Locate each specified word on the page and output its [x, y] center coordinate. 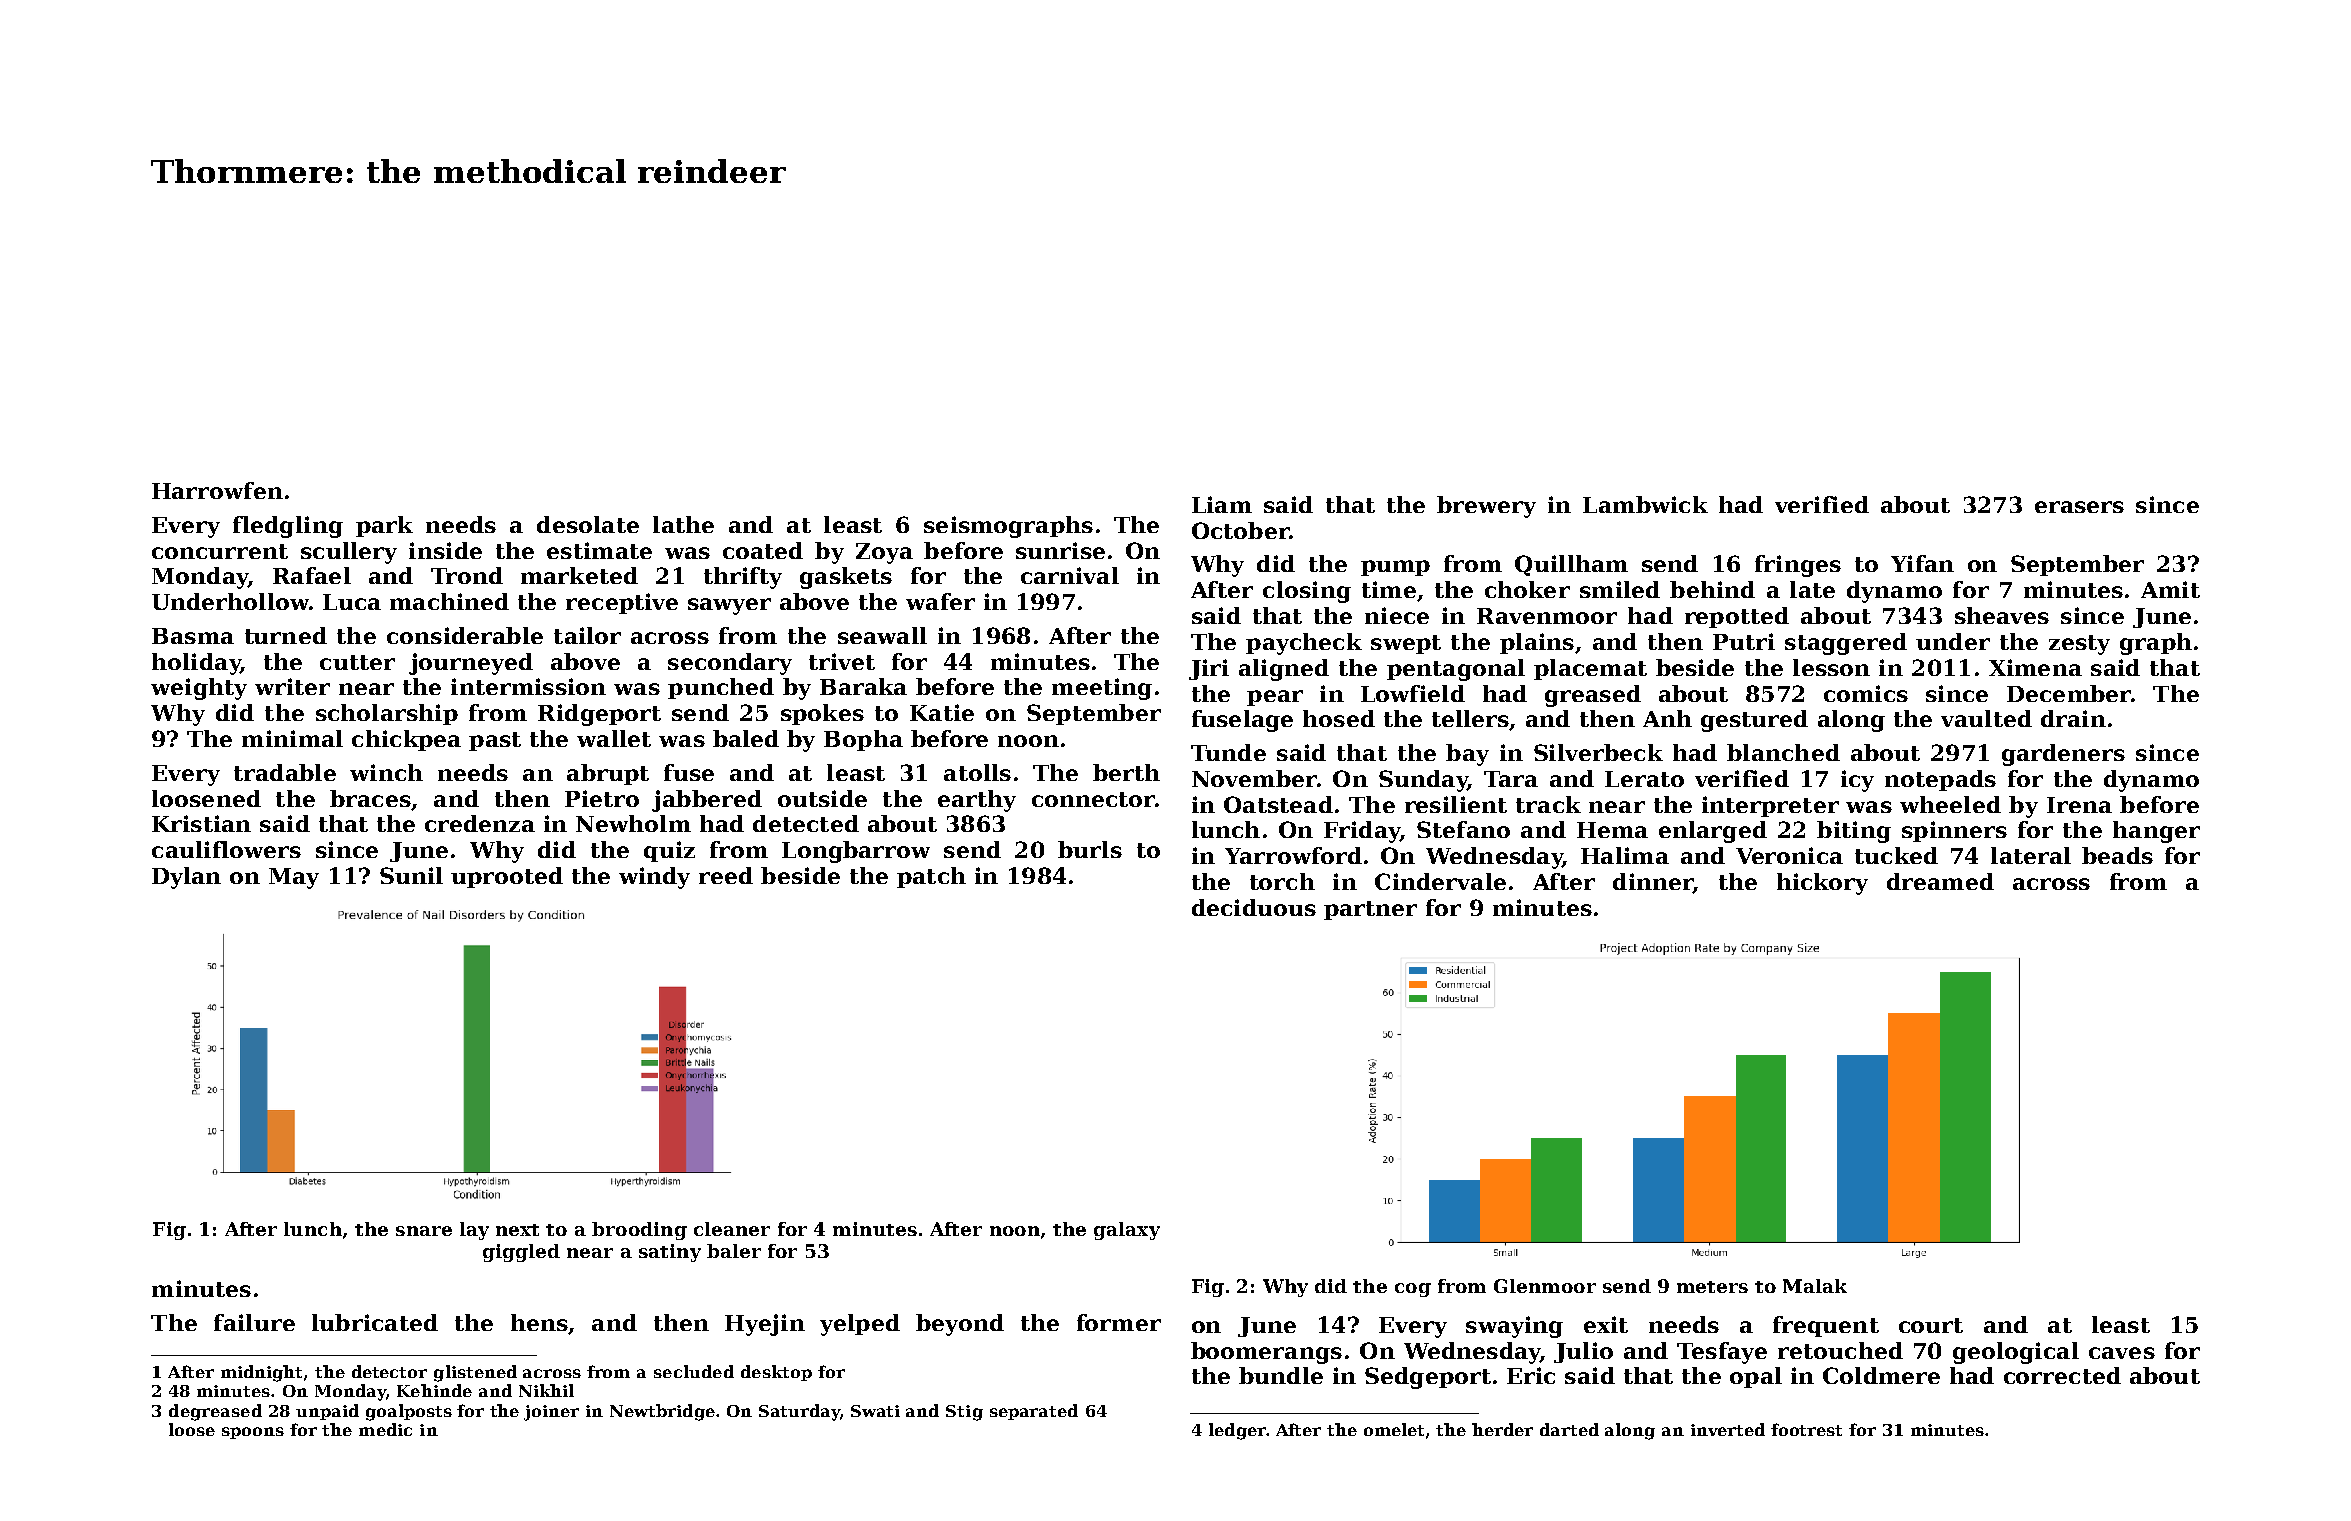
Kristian [201, 823]
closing [1307, 592]
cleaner [732, 1229]
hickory [1822, 884]
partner [1370, 910]
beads [2117, 855]
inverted [1728, 1429]
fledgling [288, 527]
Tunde [1228, 752]
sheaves [2002, 615]
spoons [253, 1433]
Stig [964, 1413]
